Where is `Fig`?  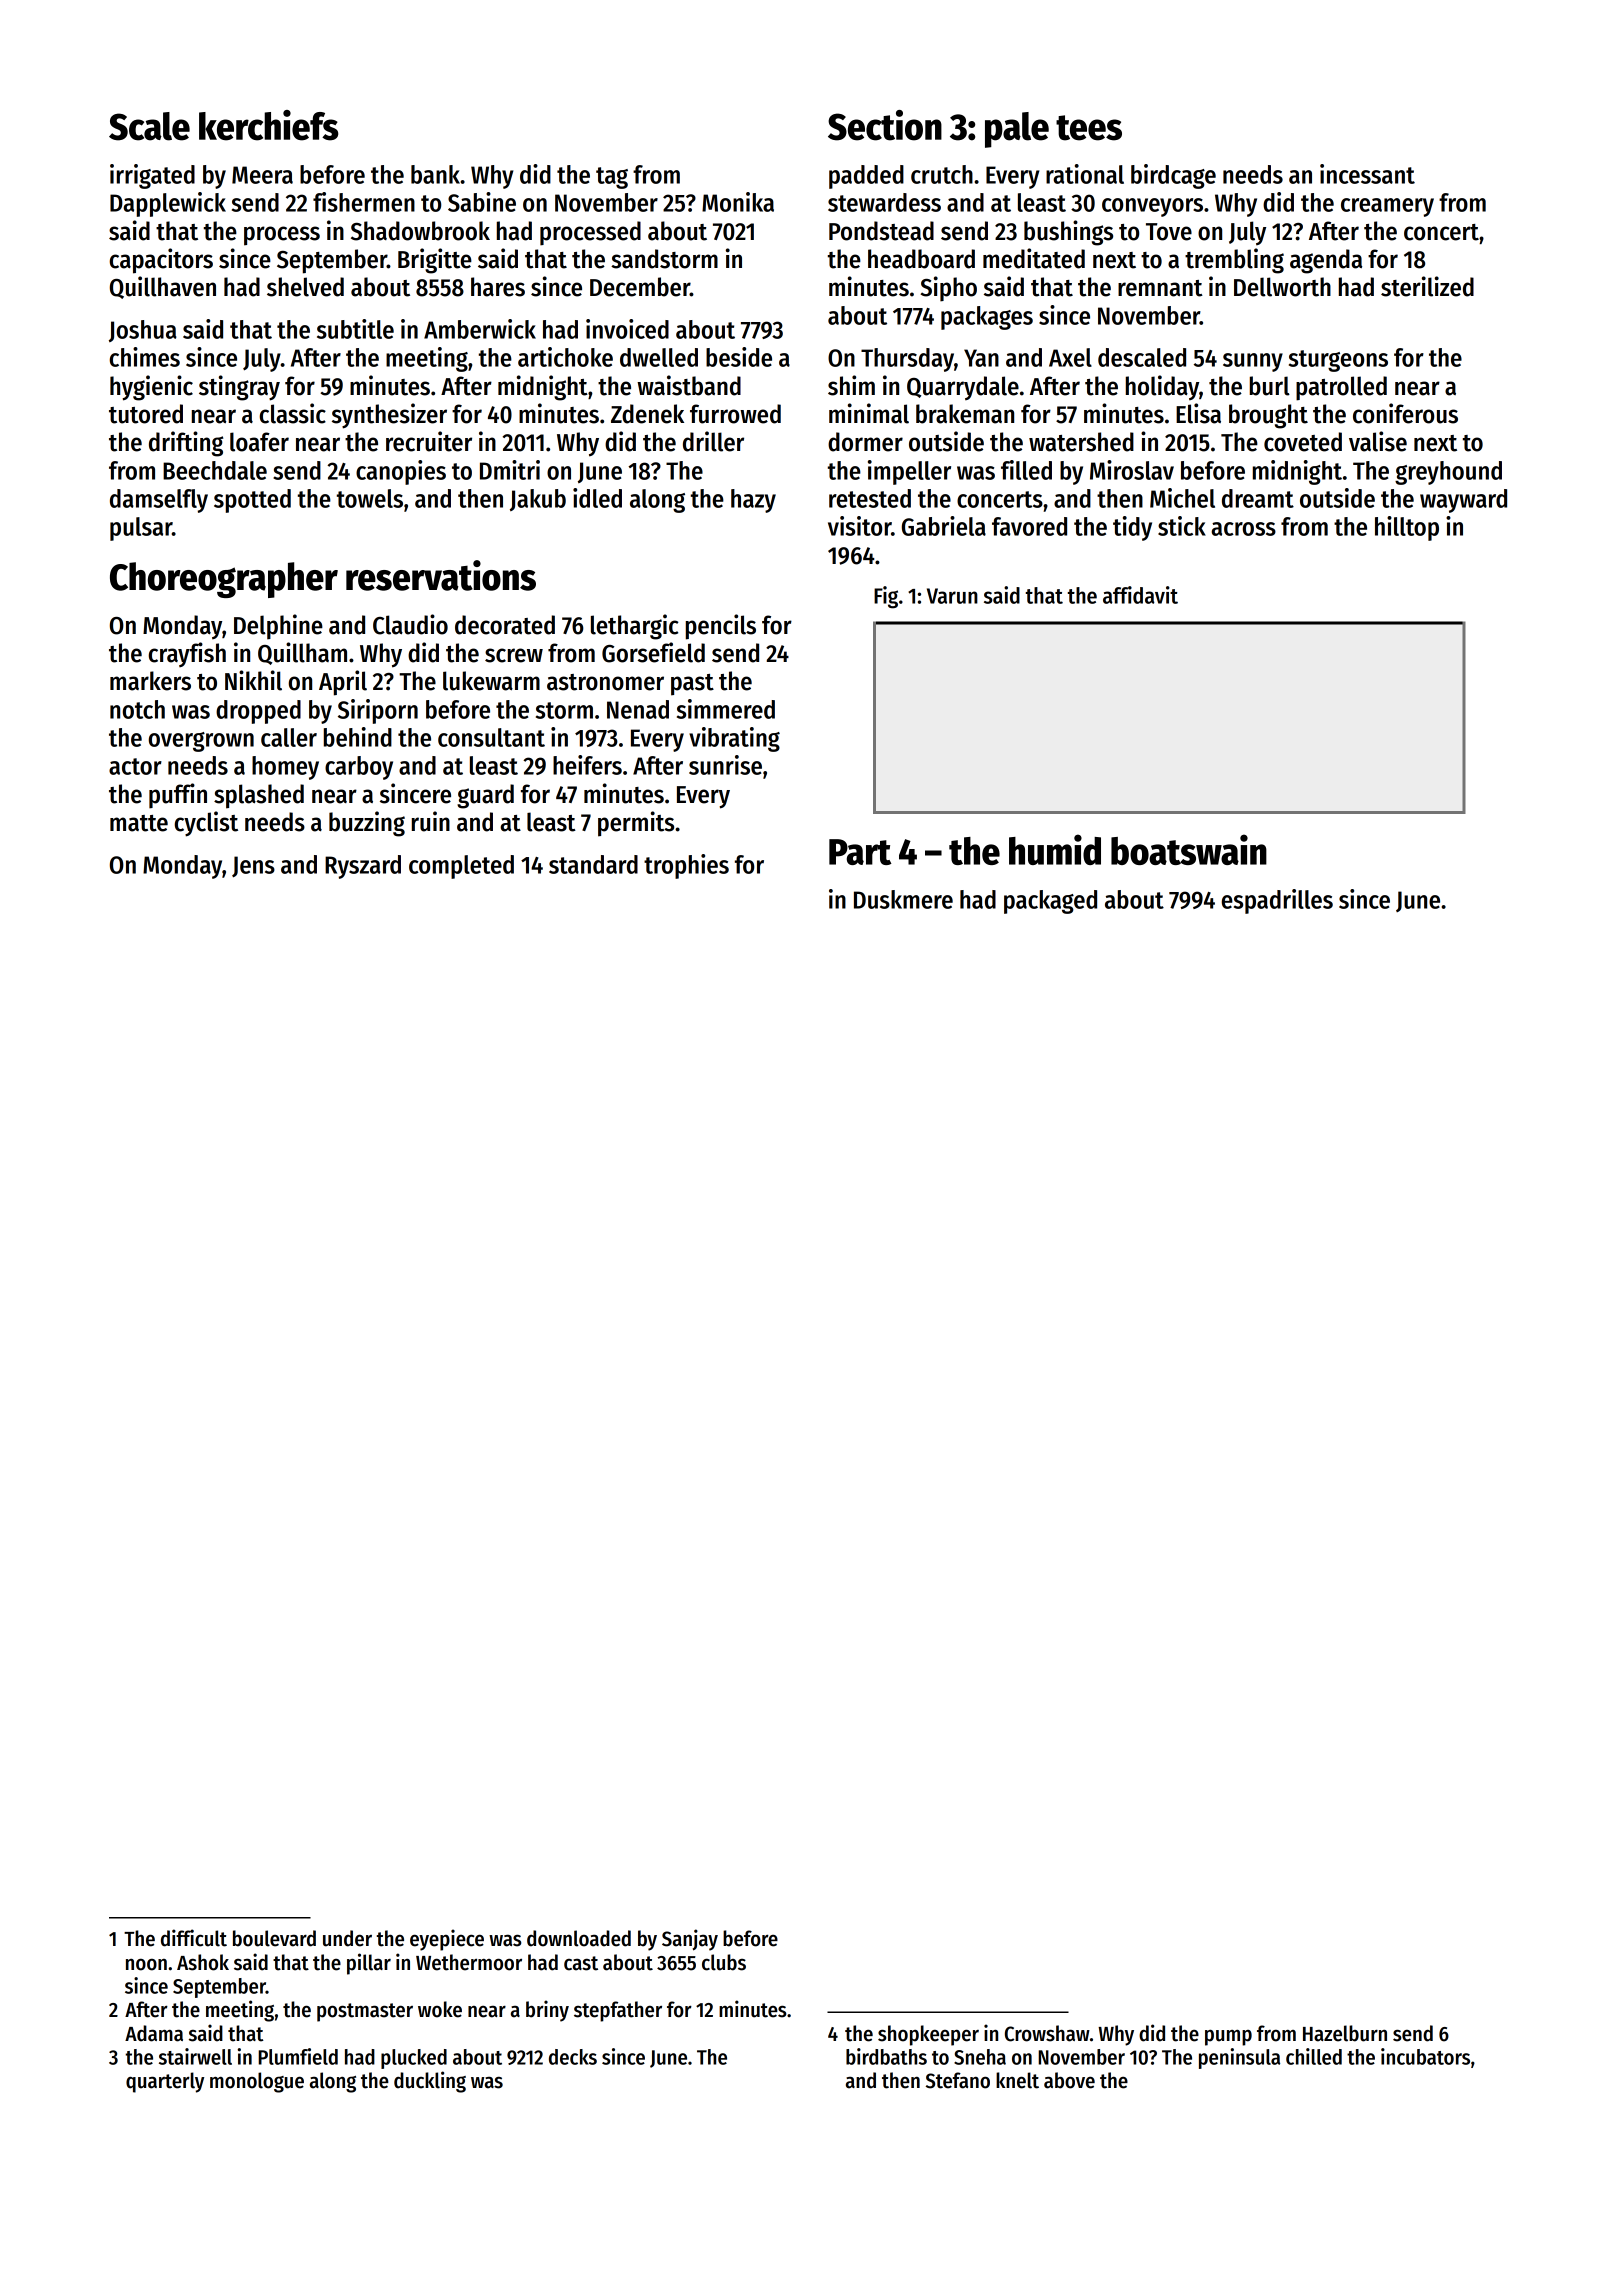
Fig is located at coordinates (886, 597).
